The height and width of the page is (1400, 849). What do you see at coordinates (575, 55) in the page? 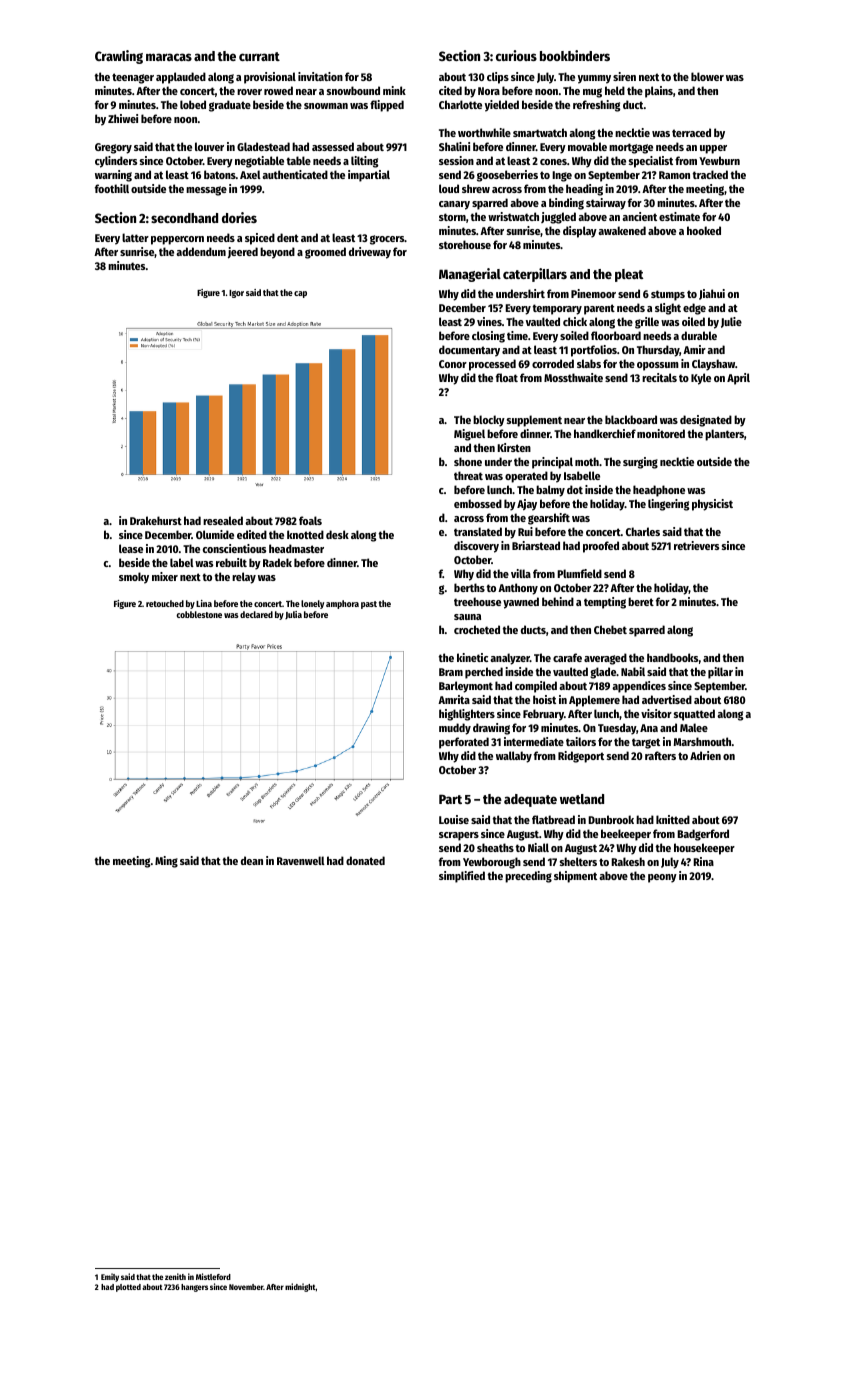
I see `bookbinders` at bounding box center [575, 55].
